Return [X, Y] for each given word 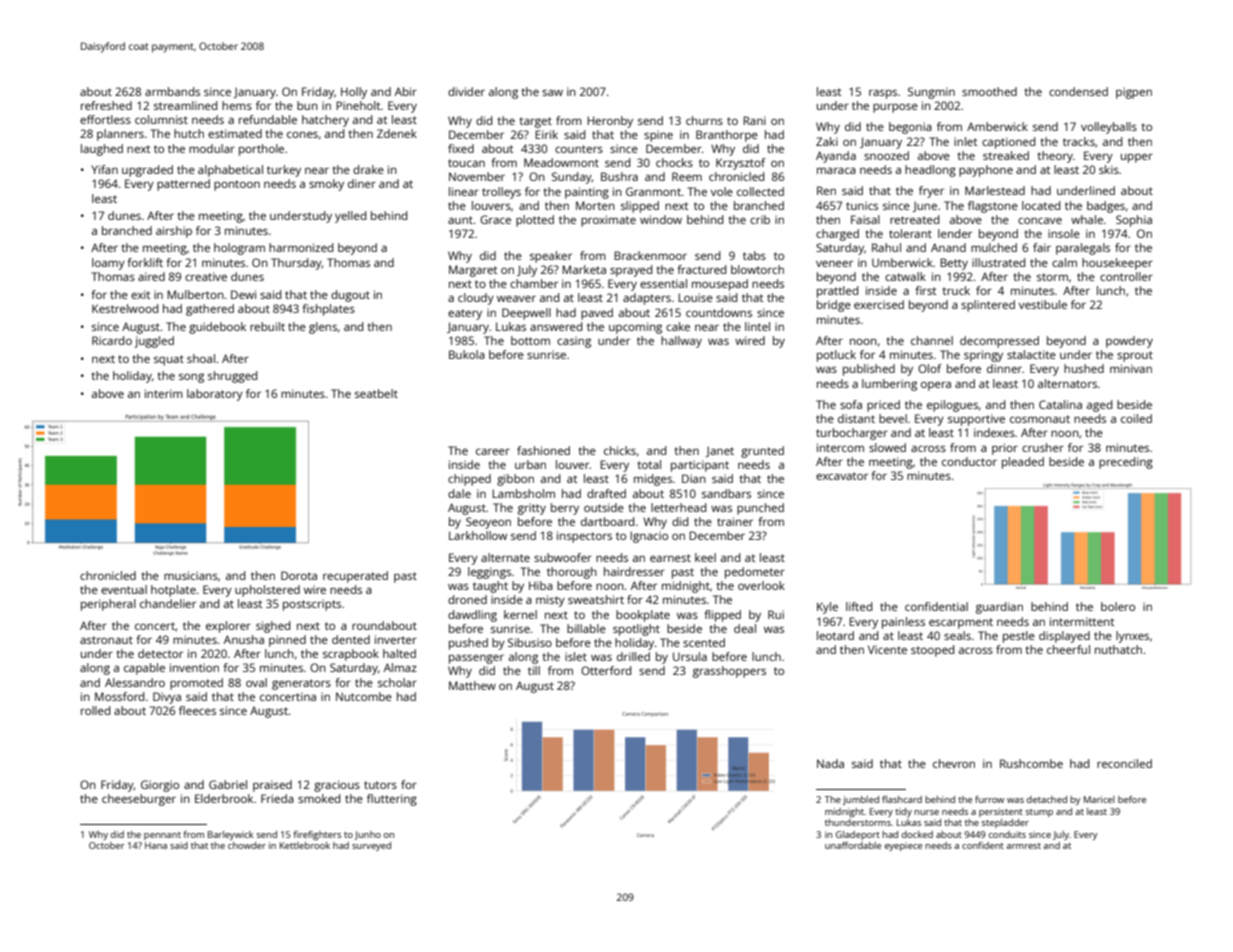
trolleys [501, 193]
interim [164, 393]
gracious [337, 786]
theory [1055, 157]
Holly [354, 93]
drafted [606, 493]
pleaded [1023, 463]
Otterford [606, 670]
